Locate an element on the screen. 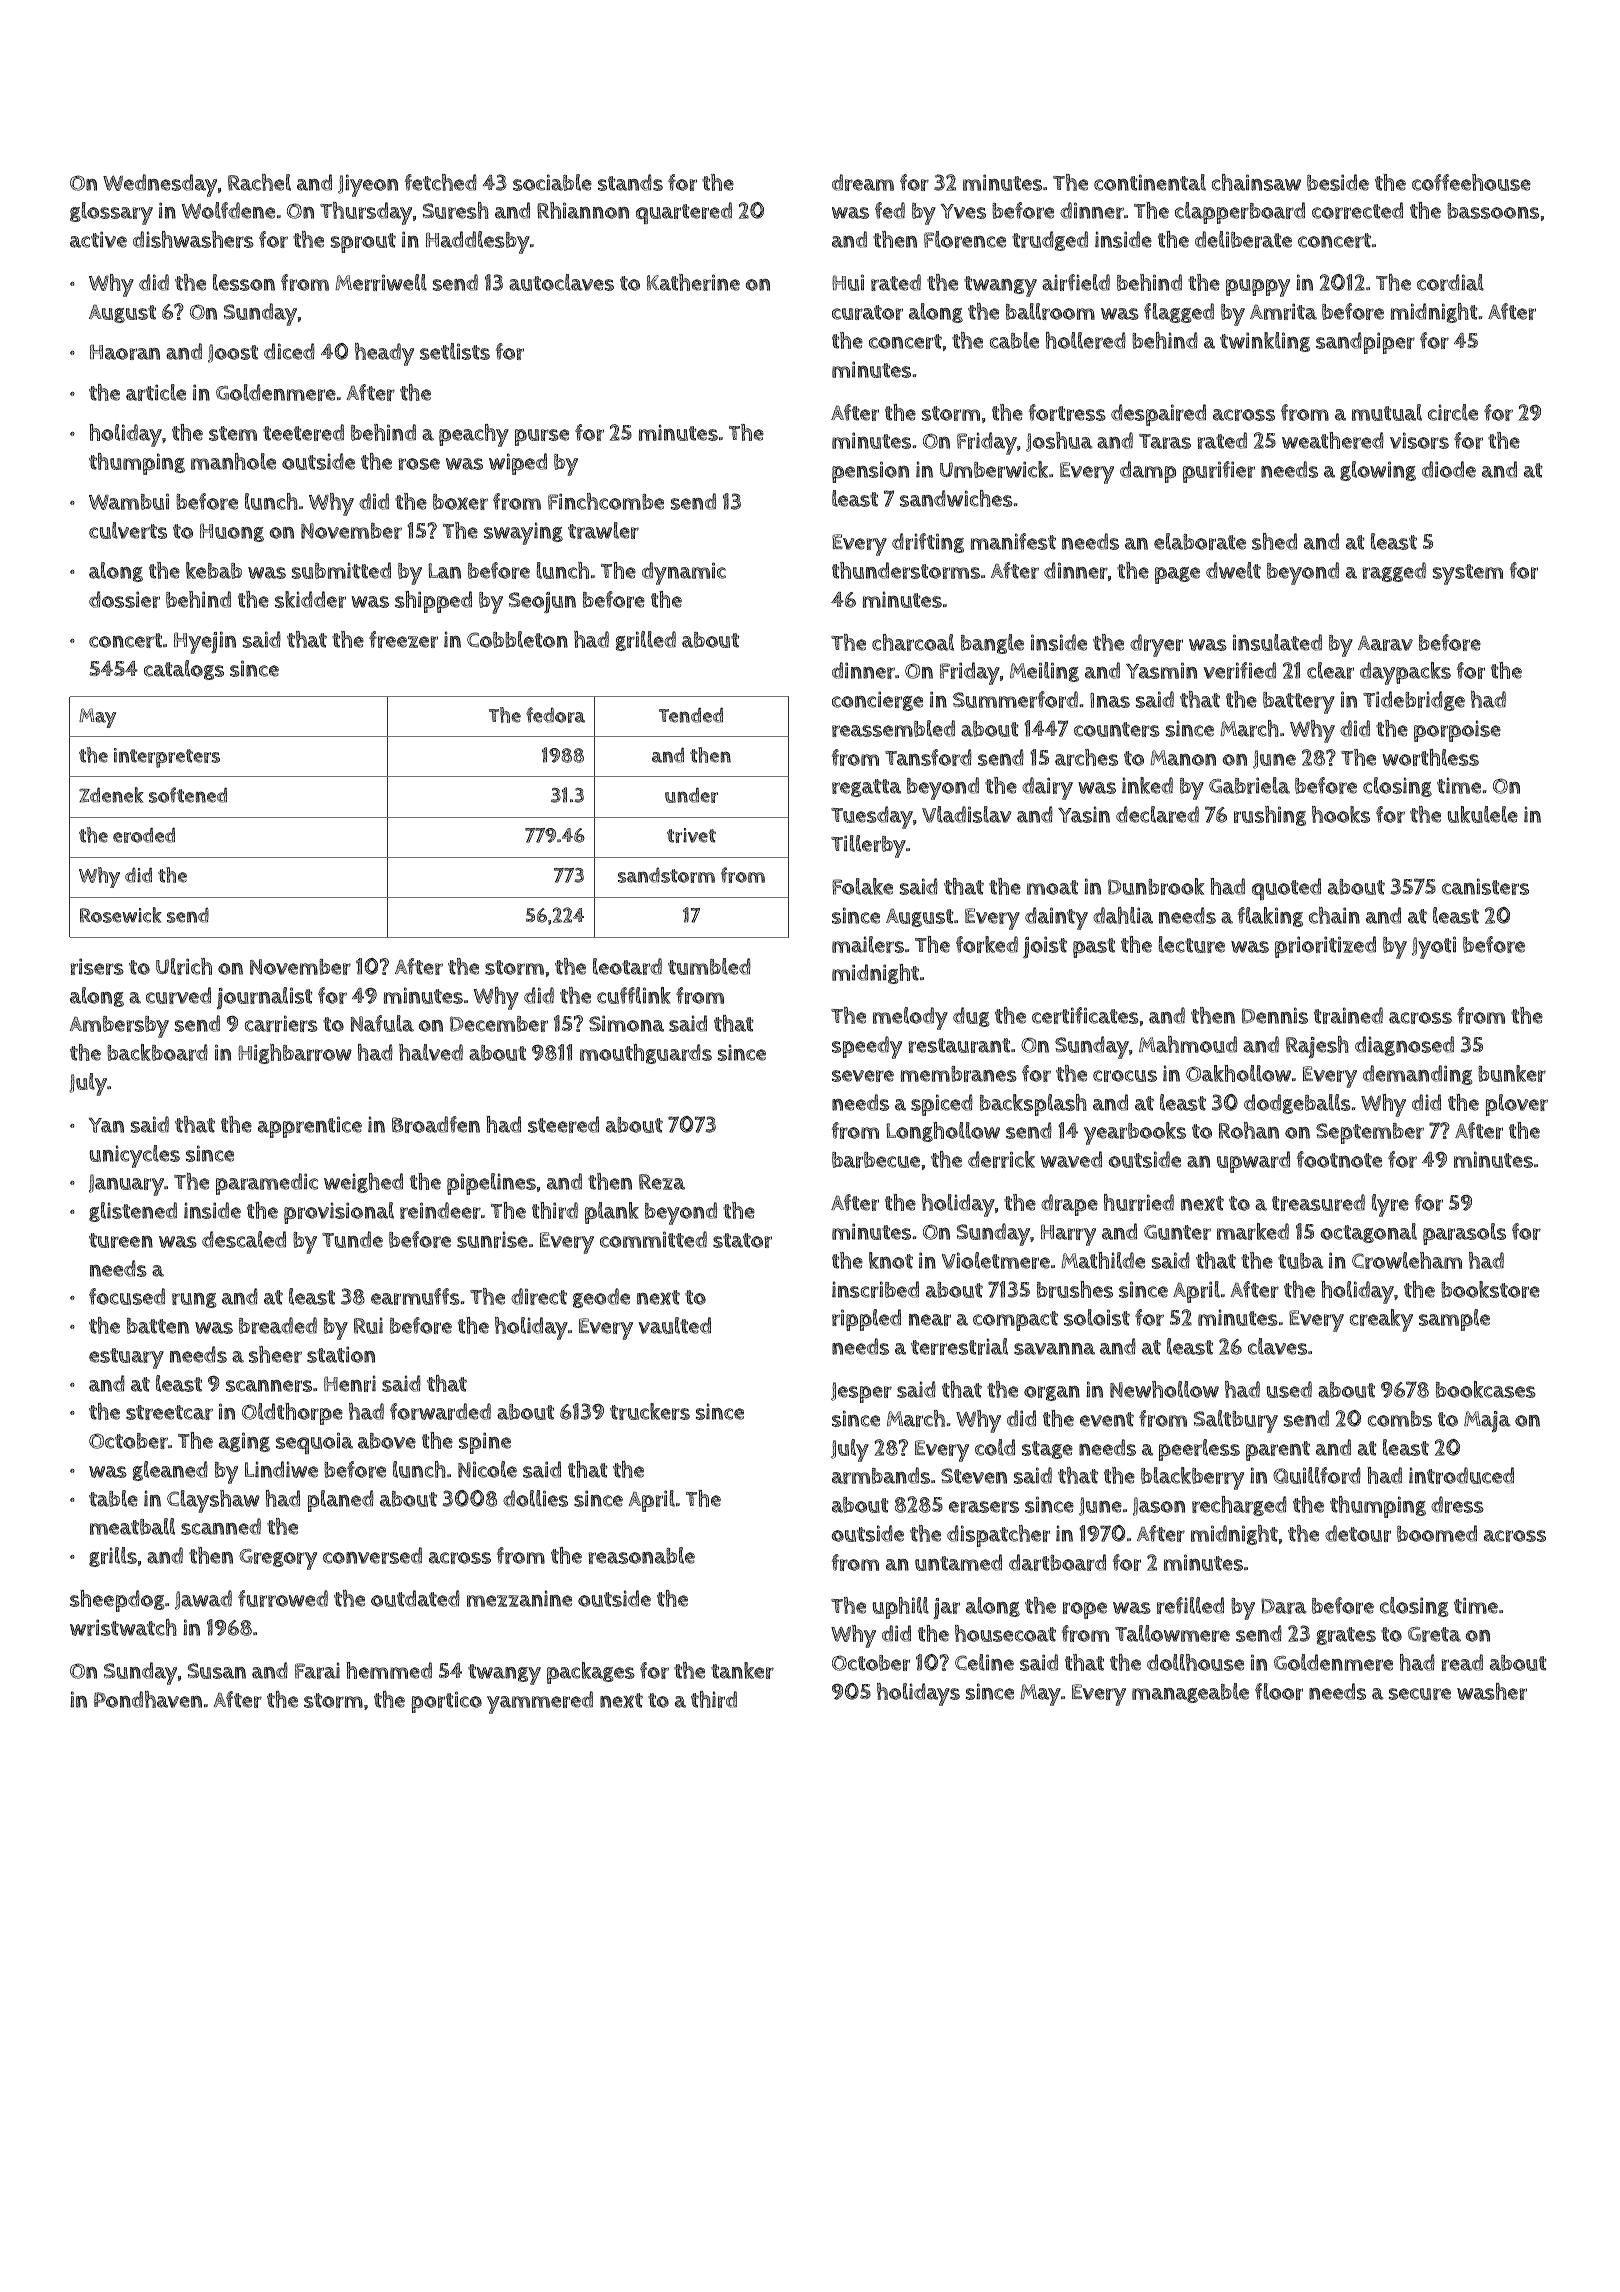  Aarav is located at coordinates (1385, 643).
